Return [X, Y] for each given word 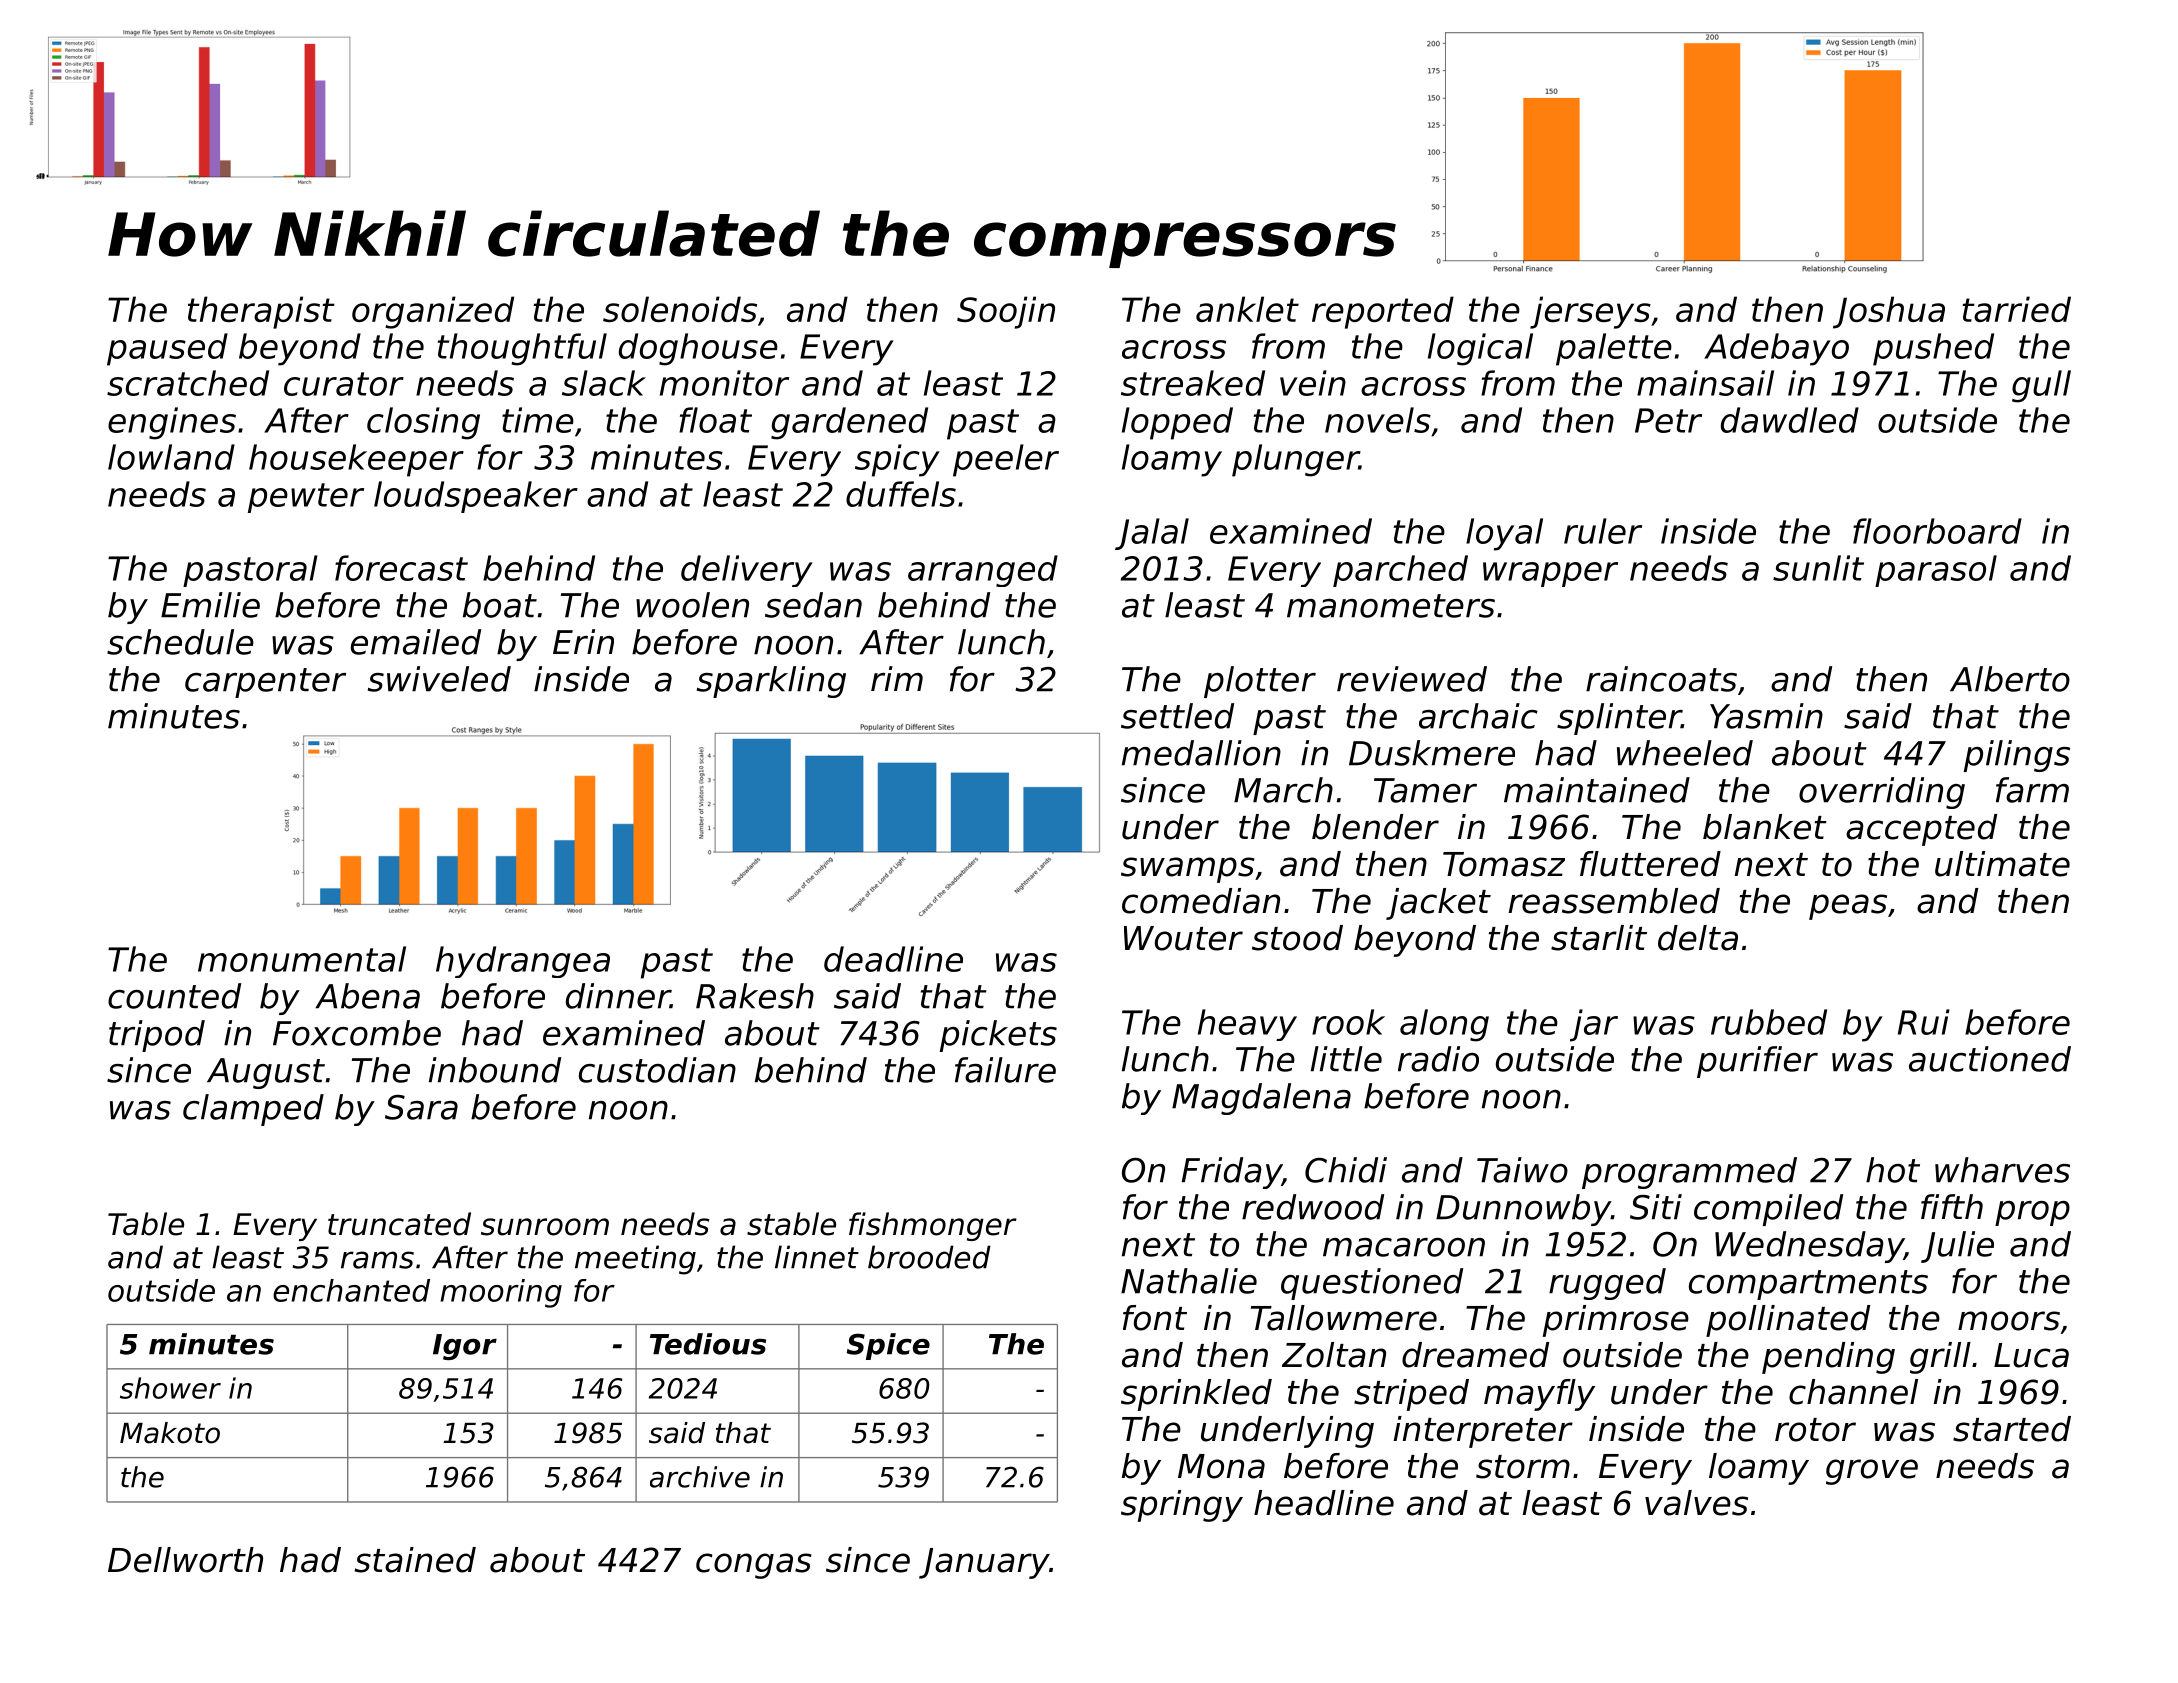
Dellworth [185, 1560]
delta [1698, 938]
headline [1324, 1503]
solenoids [680, 309]
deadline [893, 959]
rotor [1815, 1430]
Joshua [1889, 312]
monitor [724, 383]
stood [1297, 938]
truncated [399, 1224]
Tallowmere [1344, 1318]
